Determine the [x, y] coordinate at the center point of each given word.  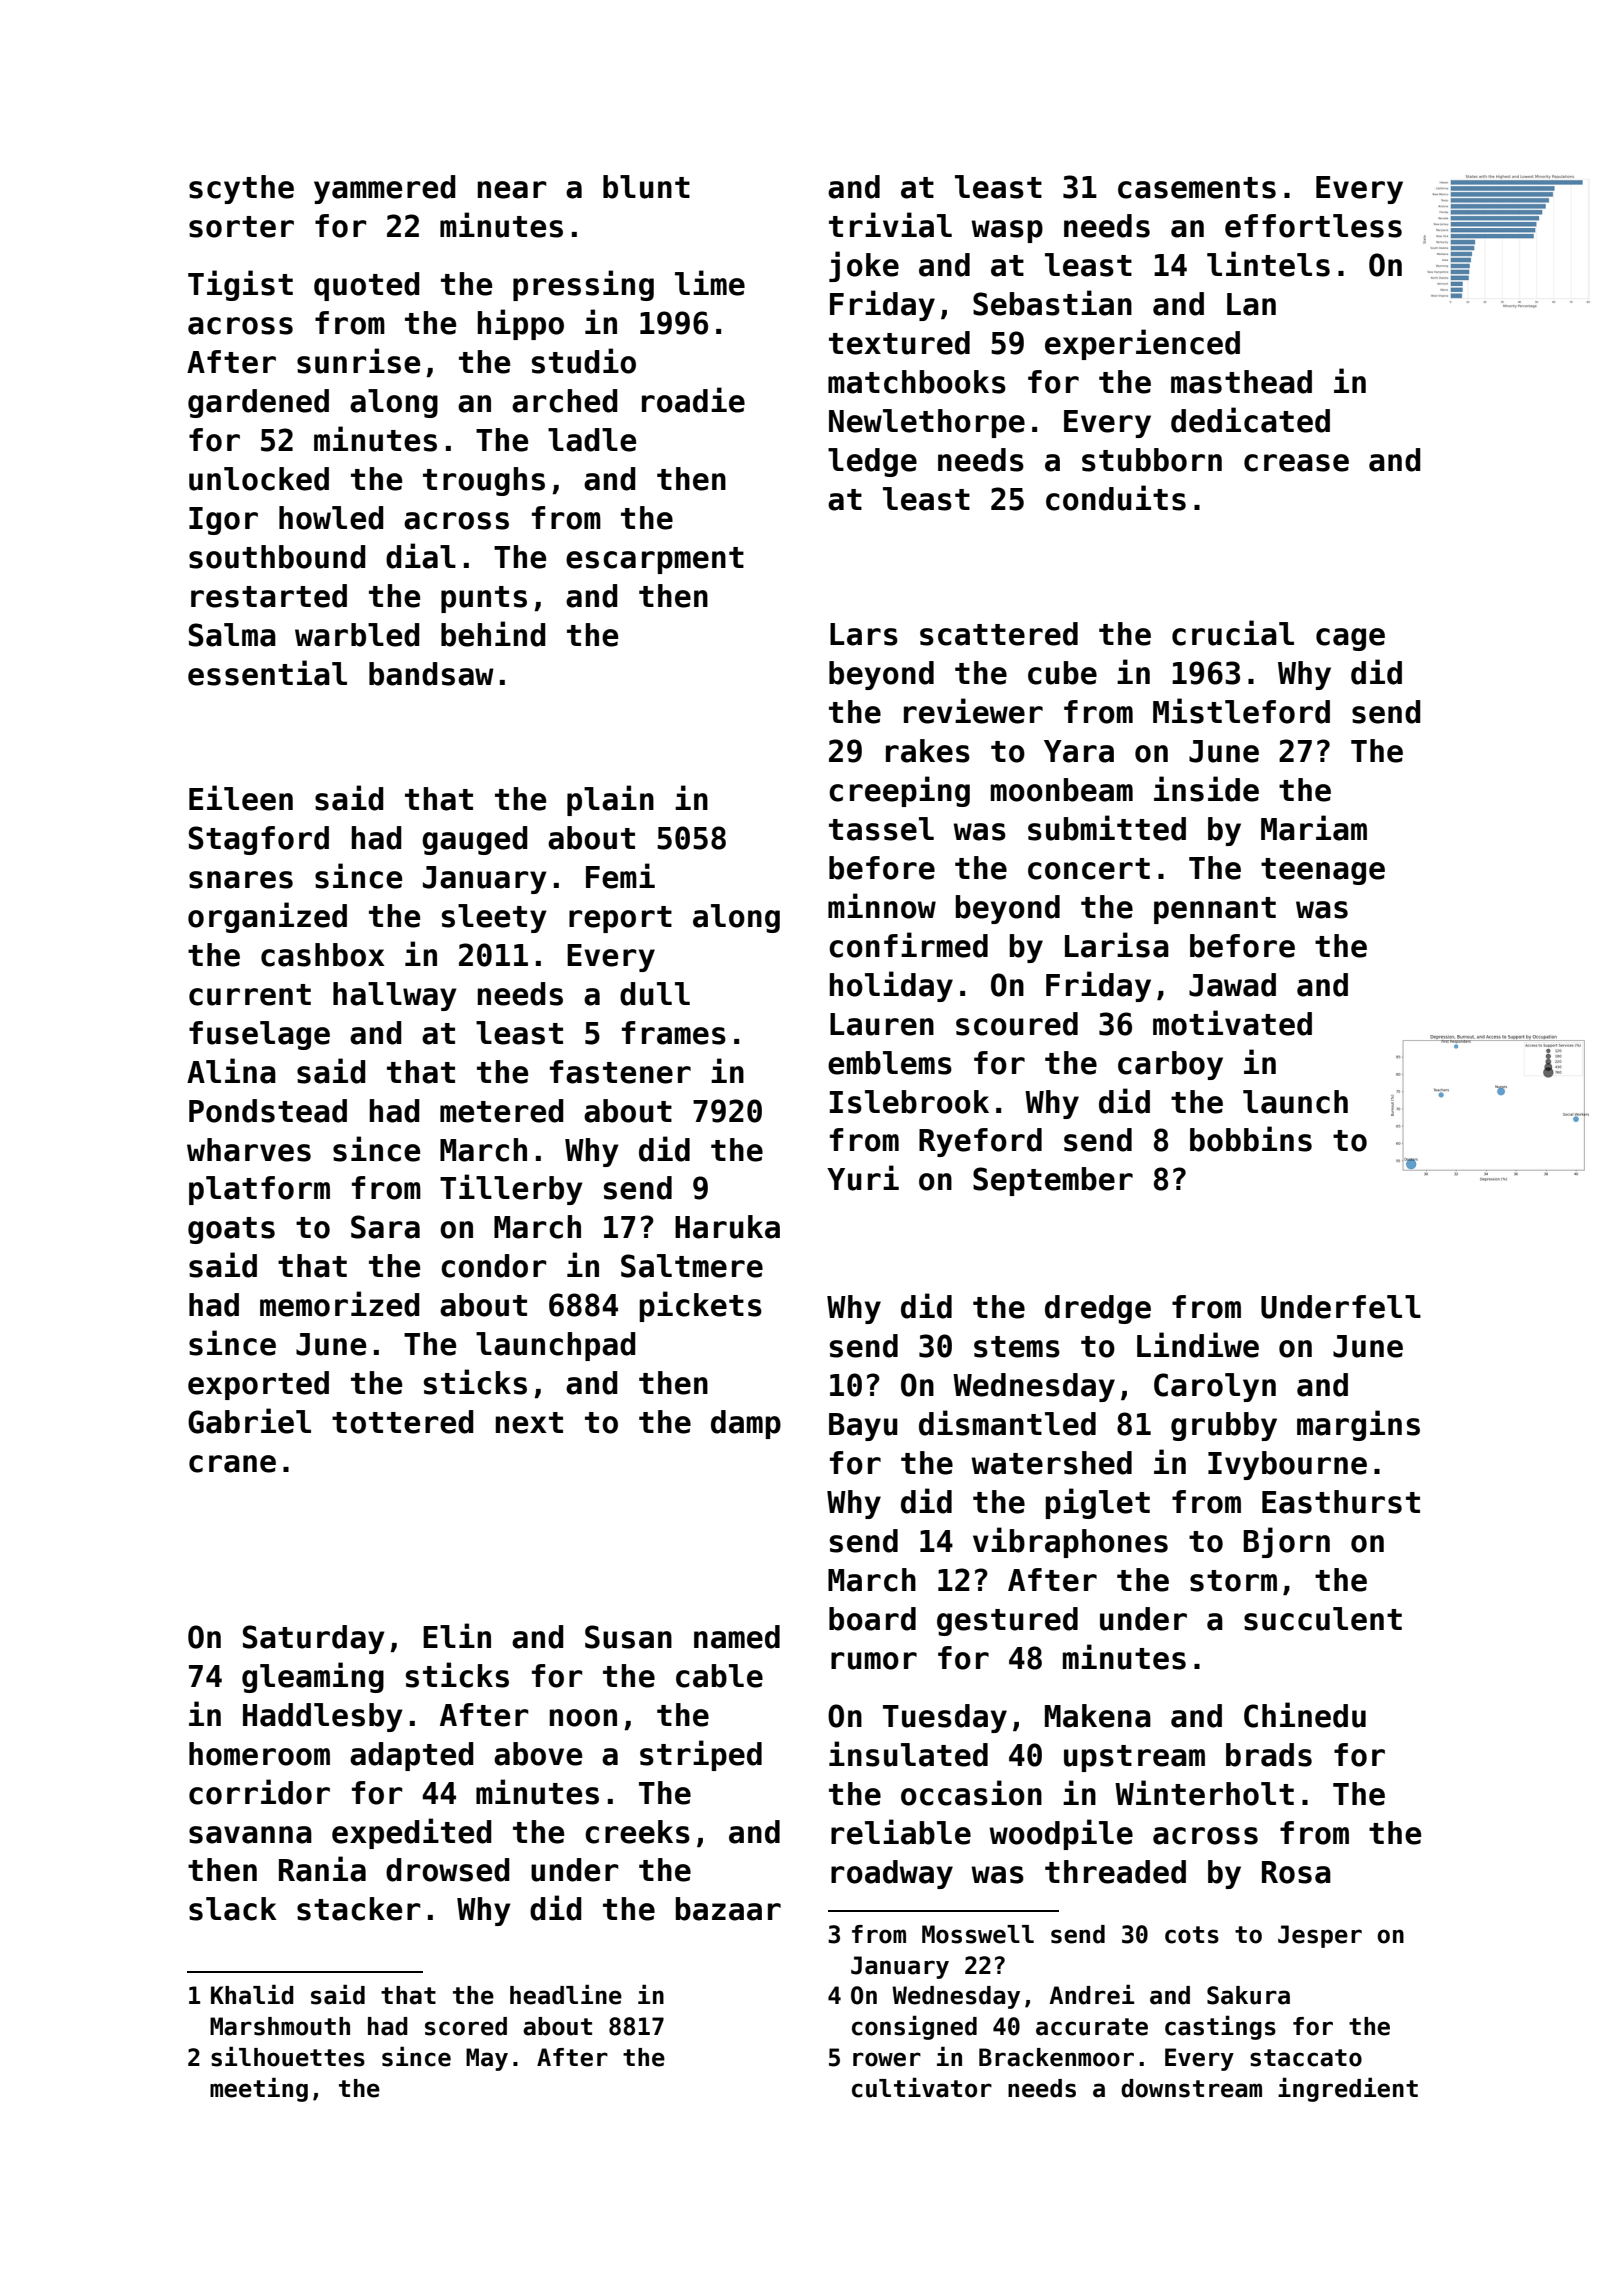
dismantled [1007, 1423]
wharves [249, 1150]
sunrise [358, 361]
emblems [890, 1063]
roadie [693, 400]
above [538, 1754]
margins [1358, 1425]
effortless [1313, 226]
